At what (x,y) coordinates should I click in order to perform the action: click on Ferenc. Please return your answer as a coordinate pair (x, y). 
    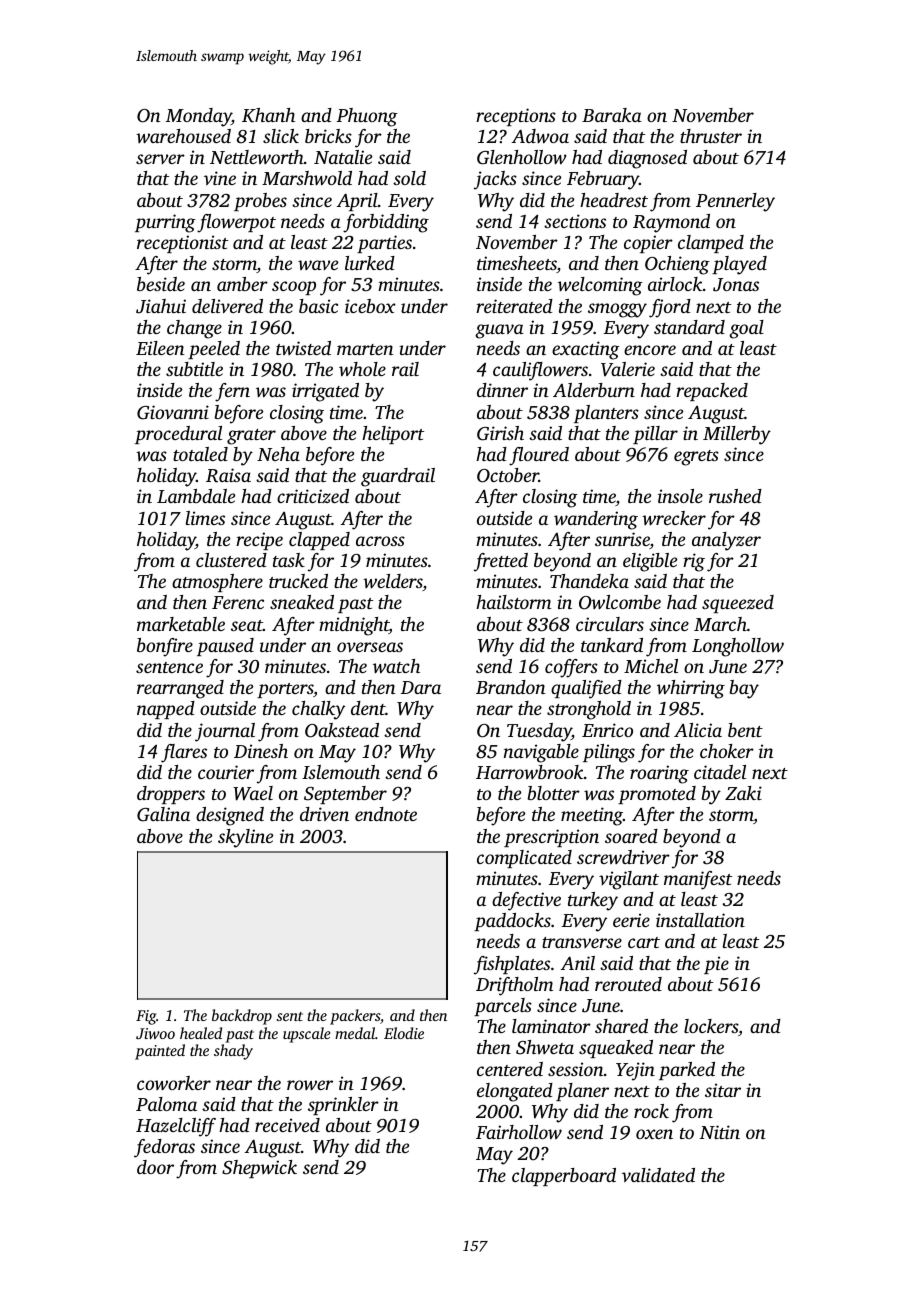
    Looking at the image, I should click on (238, 602).
